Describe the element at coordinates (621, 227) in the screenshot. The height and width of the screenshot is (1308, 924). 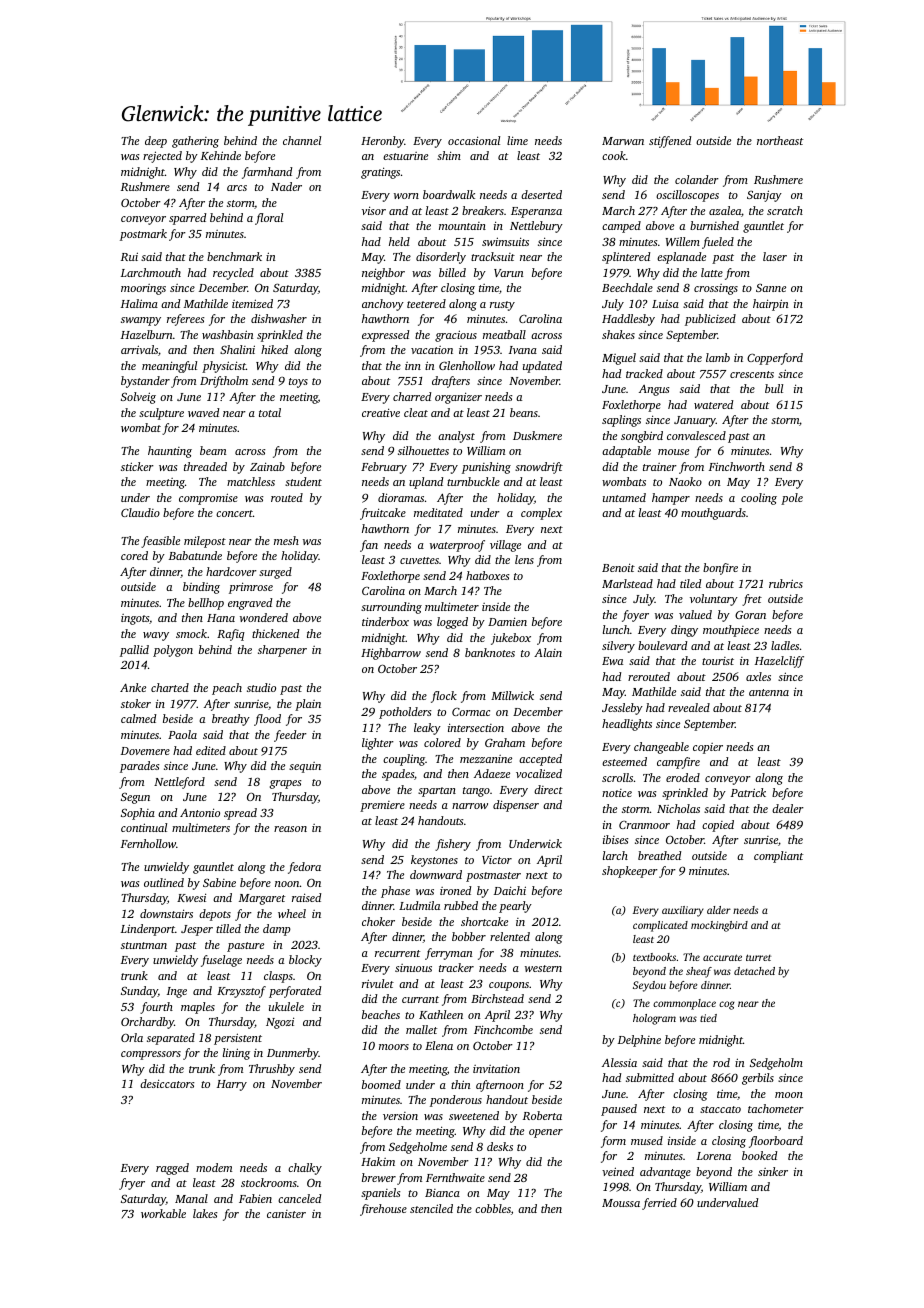
I see `camped` at that location.
